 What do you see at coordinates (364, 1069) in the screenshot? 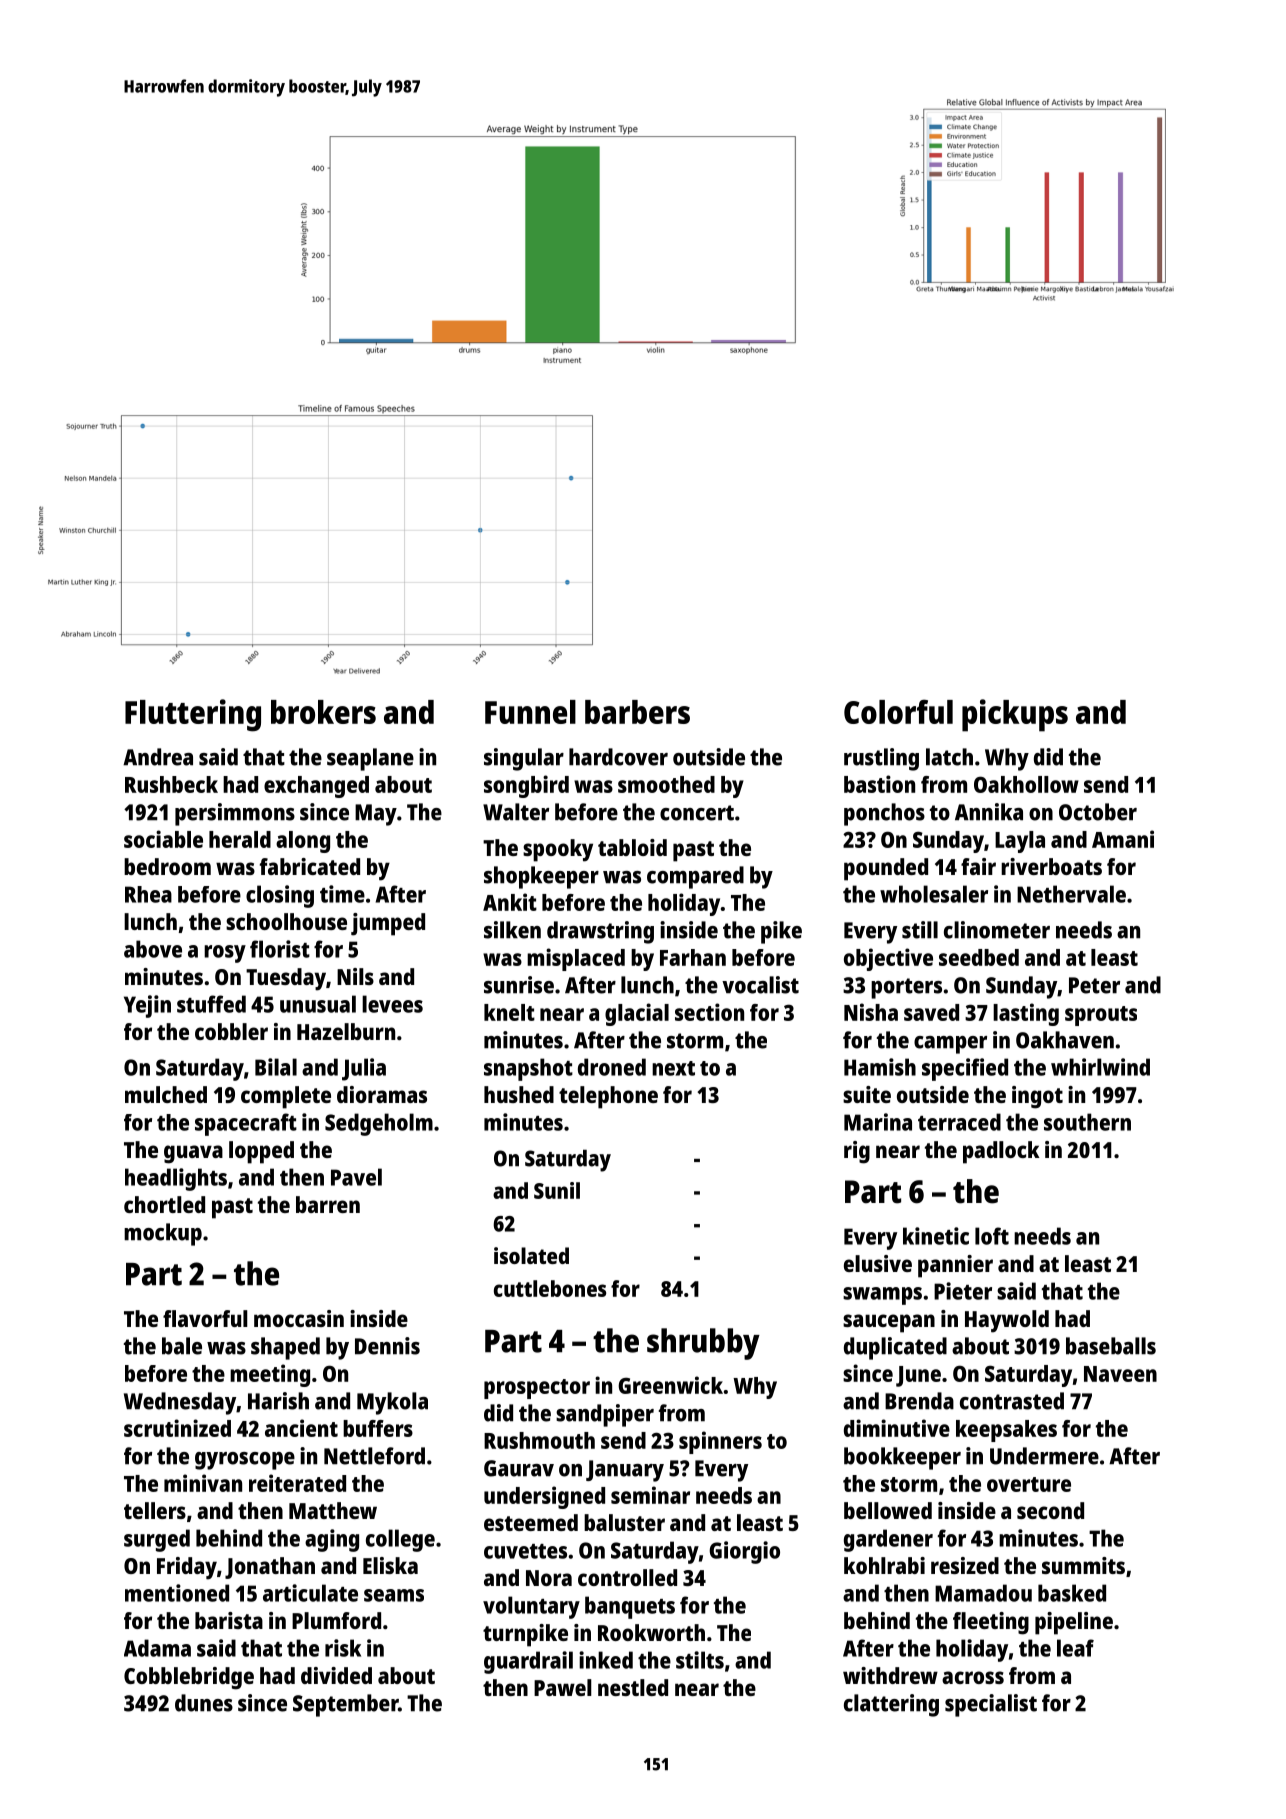
I see `Julia` at bounding box center [364, 1069].
